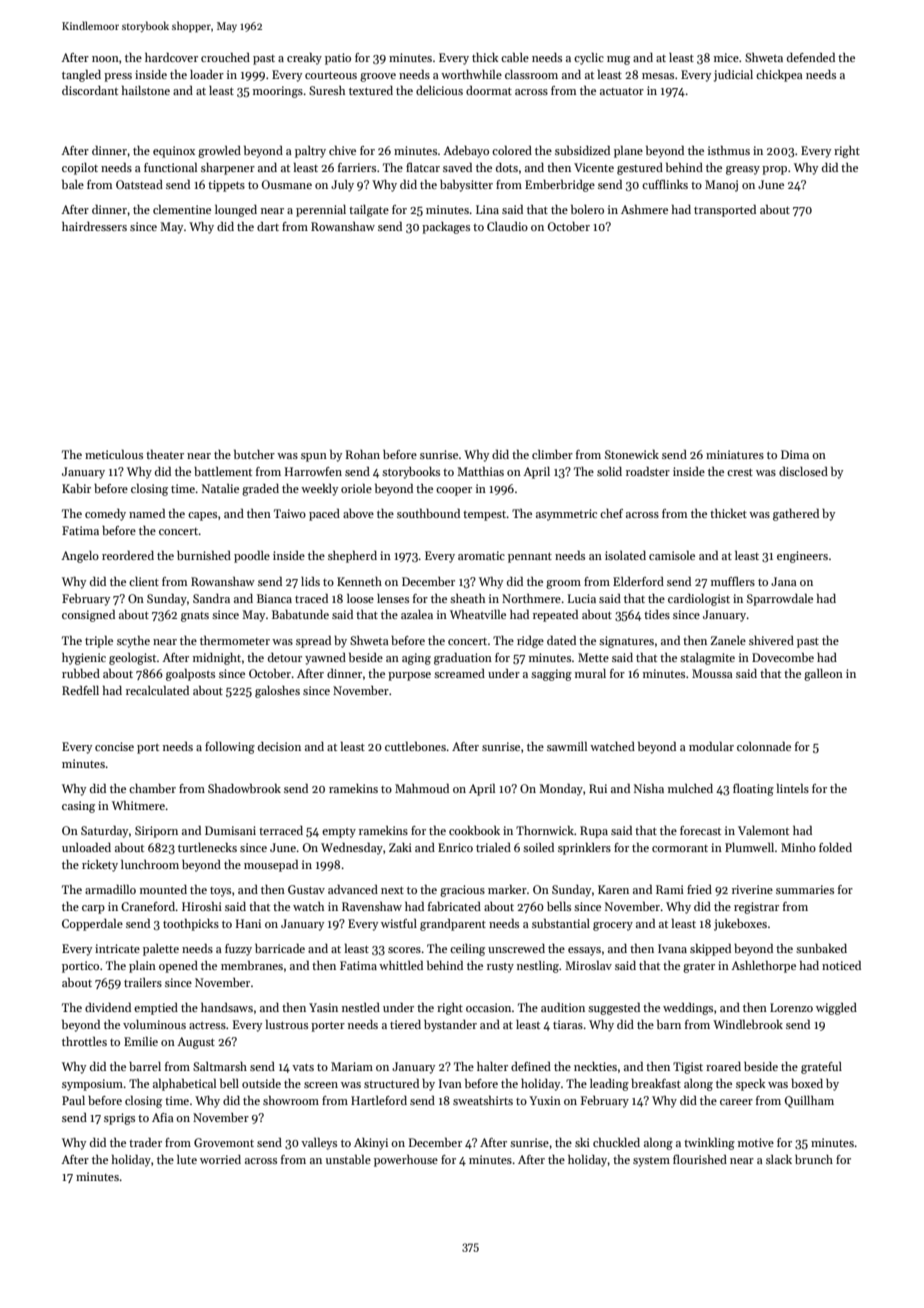  What do you see at coordinates (651, 1162) in the screenshot?
I see `system` at bounding box center [651, 1162].
